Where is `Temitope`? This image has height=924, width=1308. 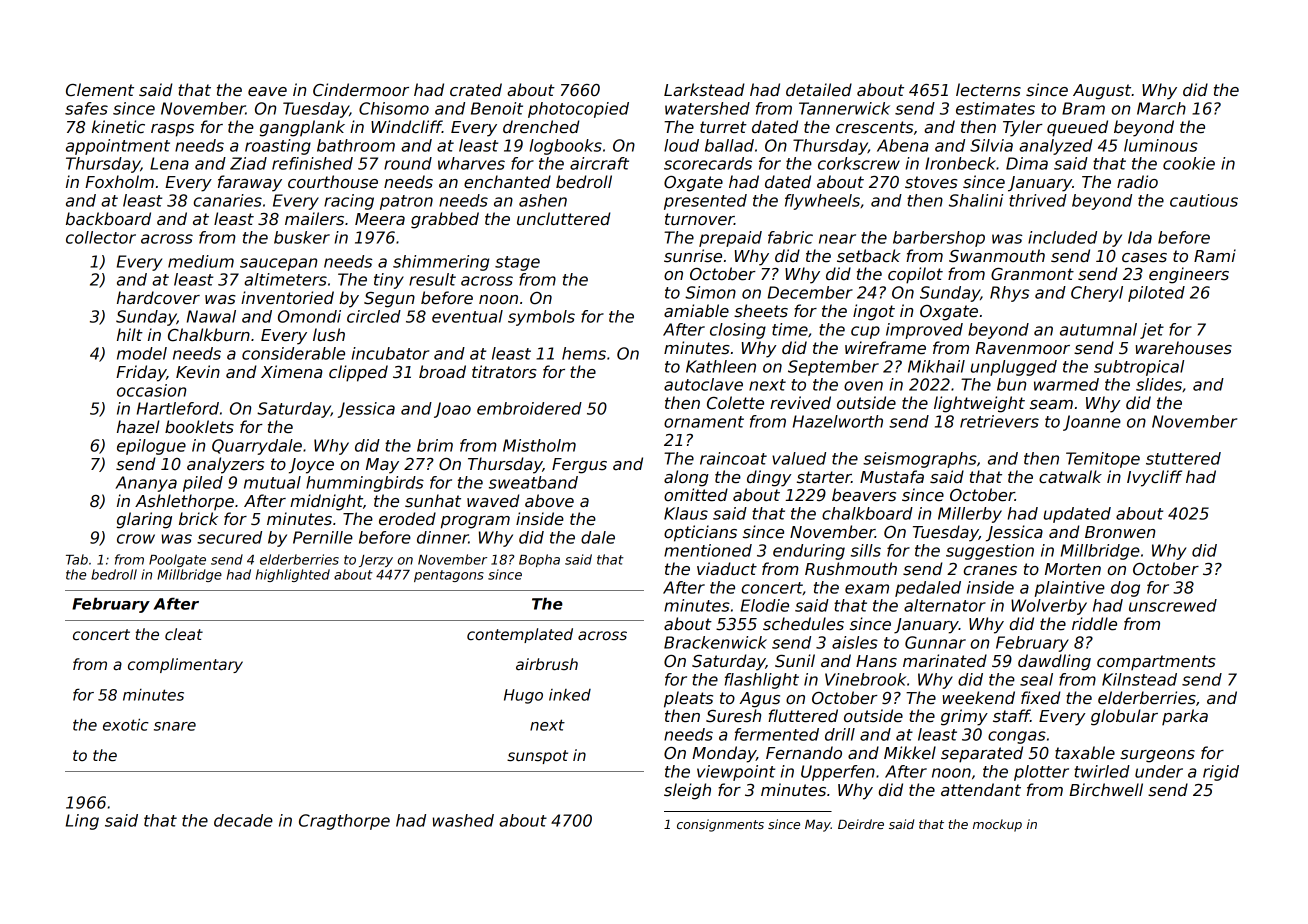
Temitope is located at coordinates (1103, 460).
